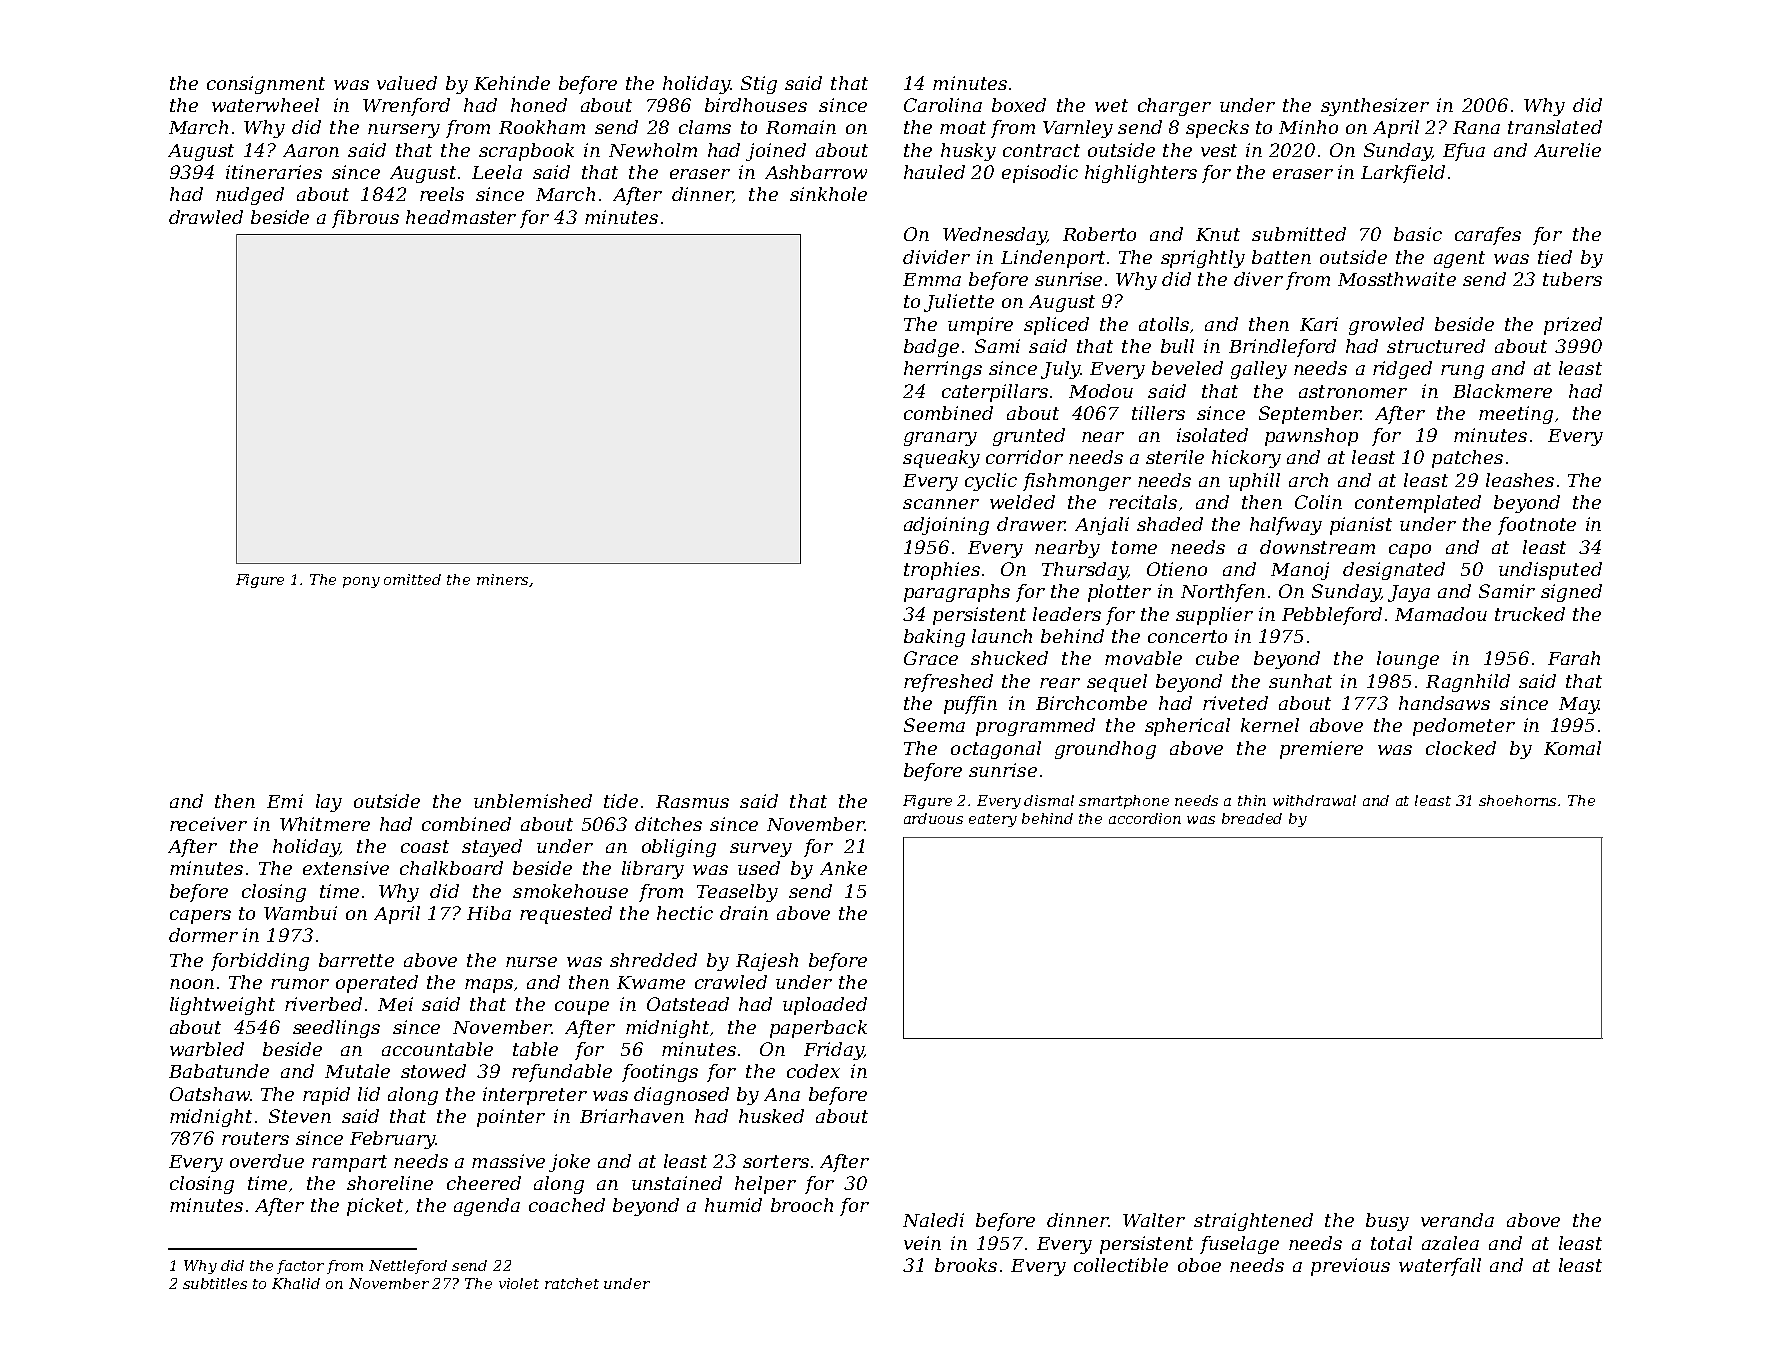  What do you see at coordinates (497, 172) in the page?
I see `Leela` at bounding box center [497, 172].
